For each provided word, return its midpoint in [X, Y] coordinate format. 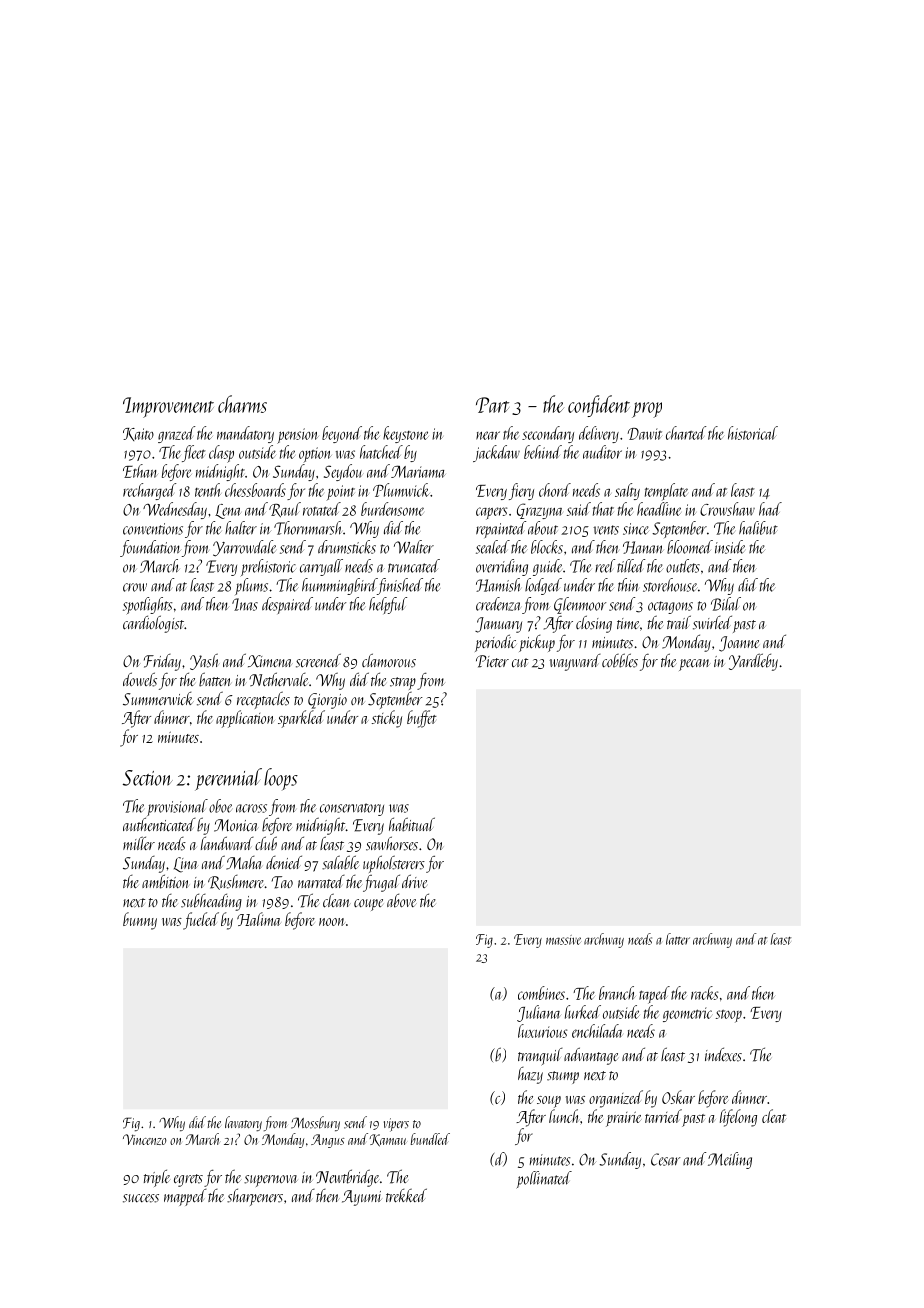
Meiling [730, 1160]
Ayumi [362, 1198]
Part [492, 405]
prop [647, 410]
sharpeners [255, 1197]
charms [242, 404]
